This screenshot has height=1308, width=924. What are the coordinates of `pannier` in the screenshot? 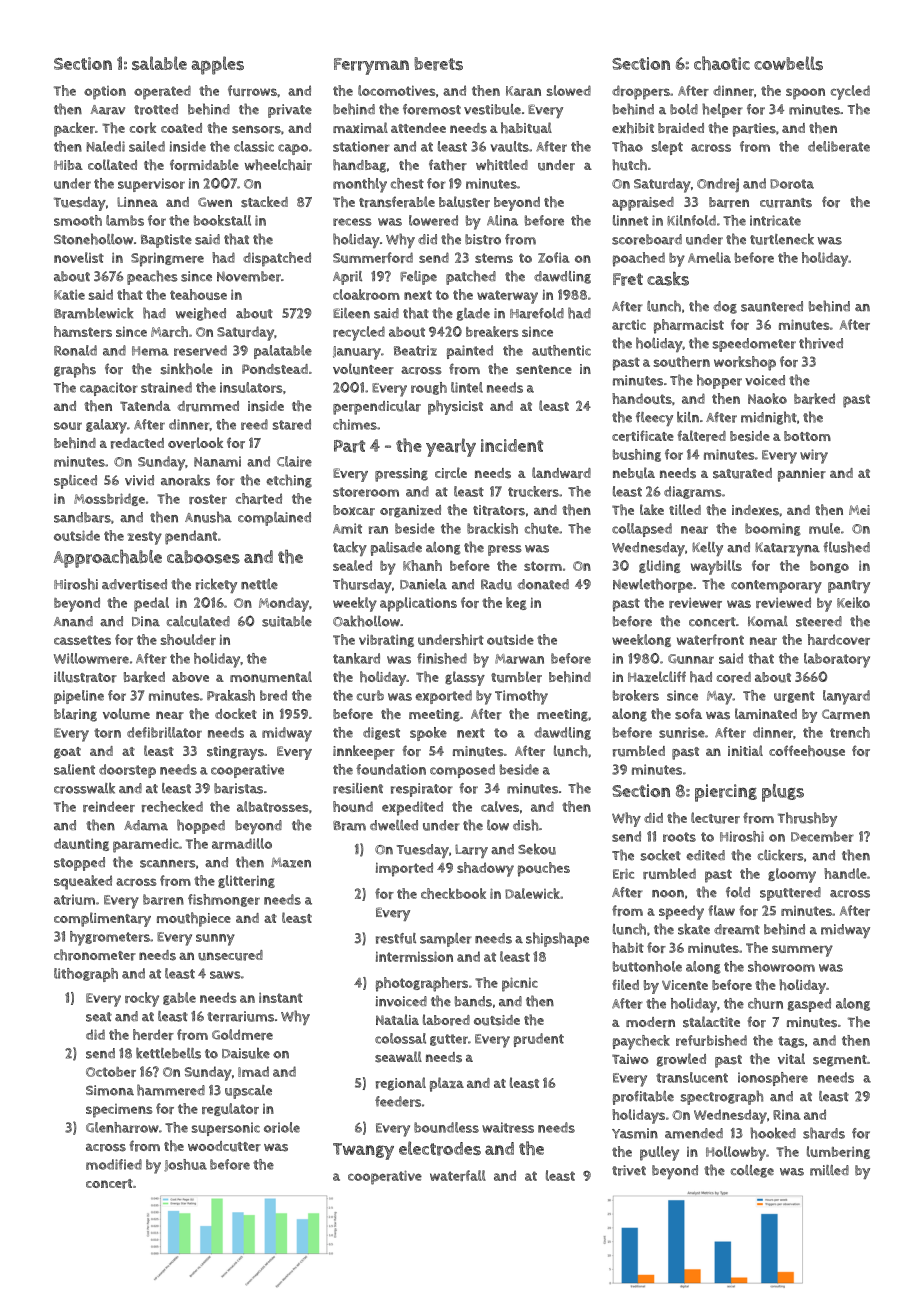 It's located at (802, 475).
